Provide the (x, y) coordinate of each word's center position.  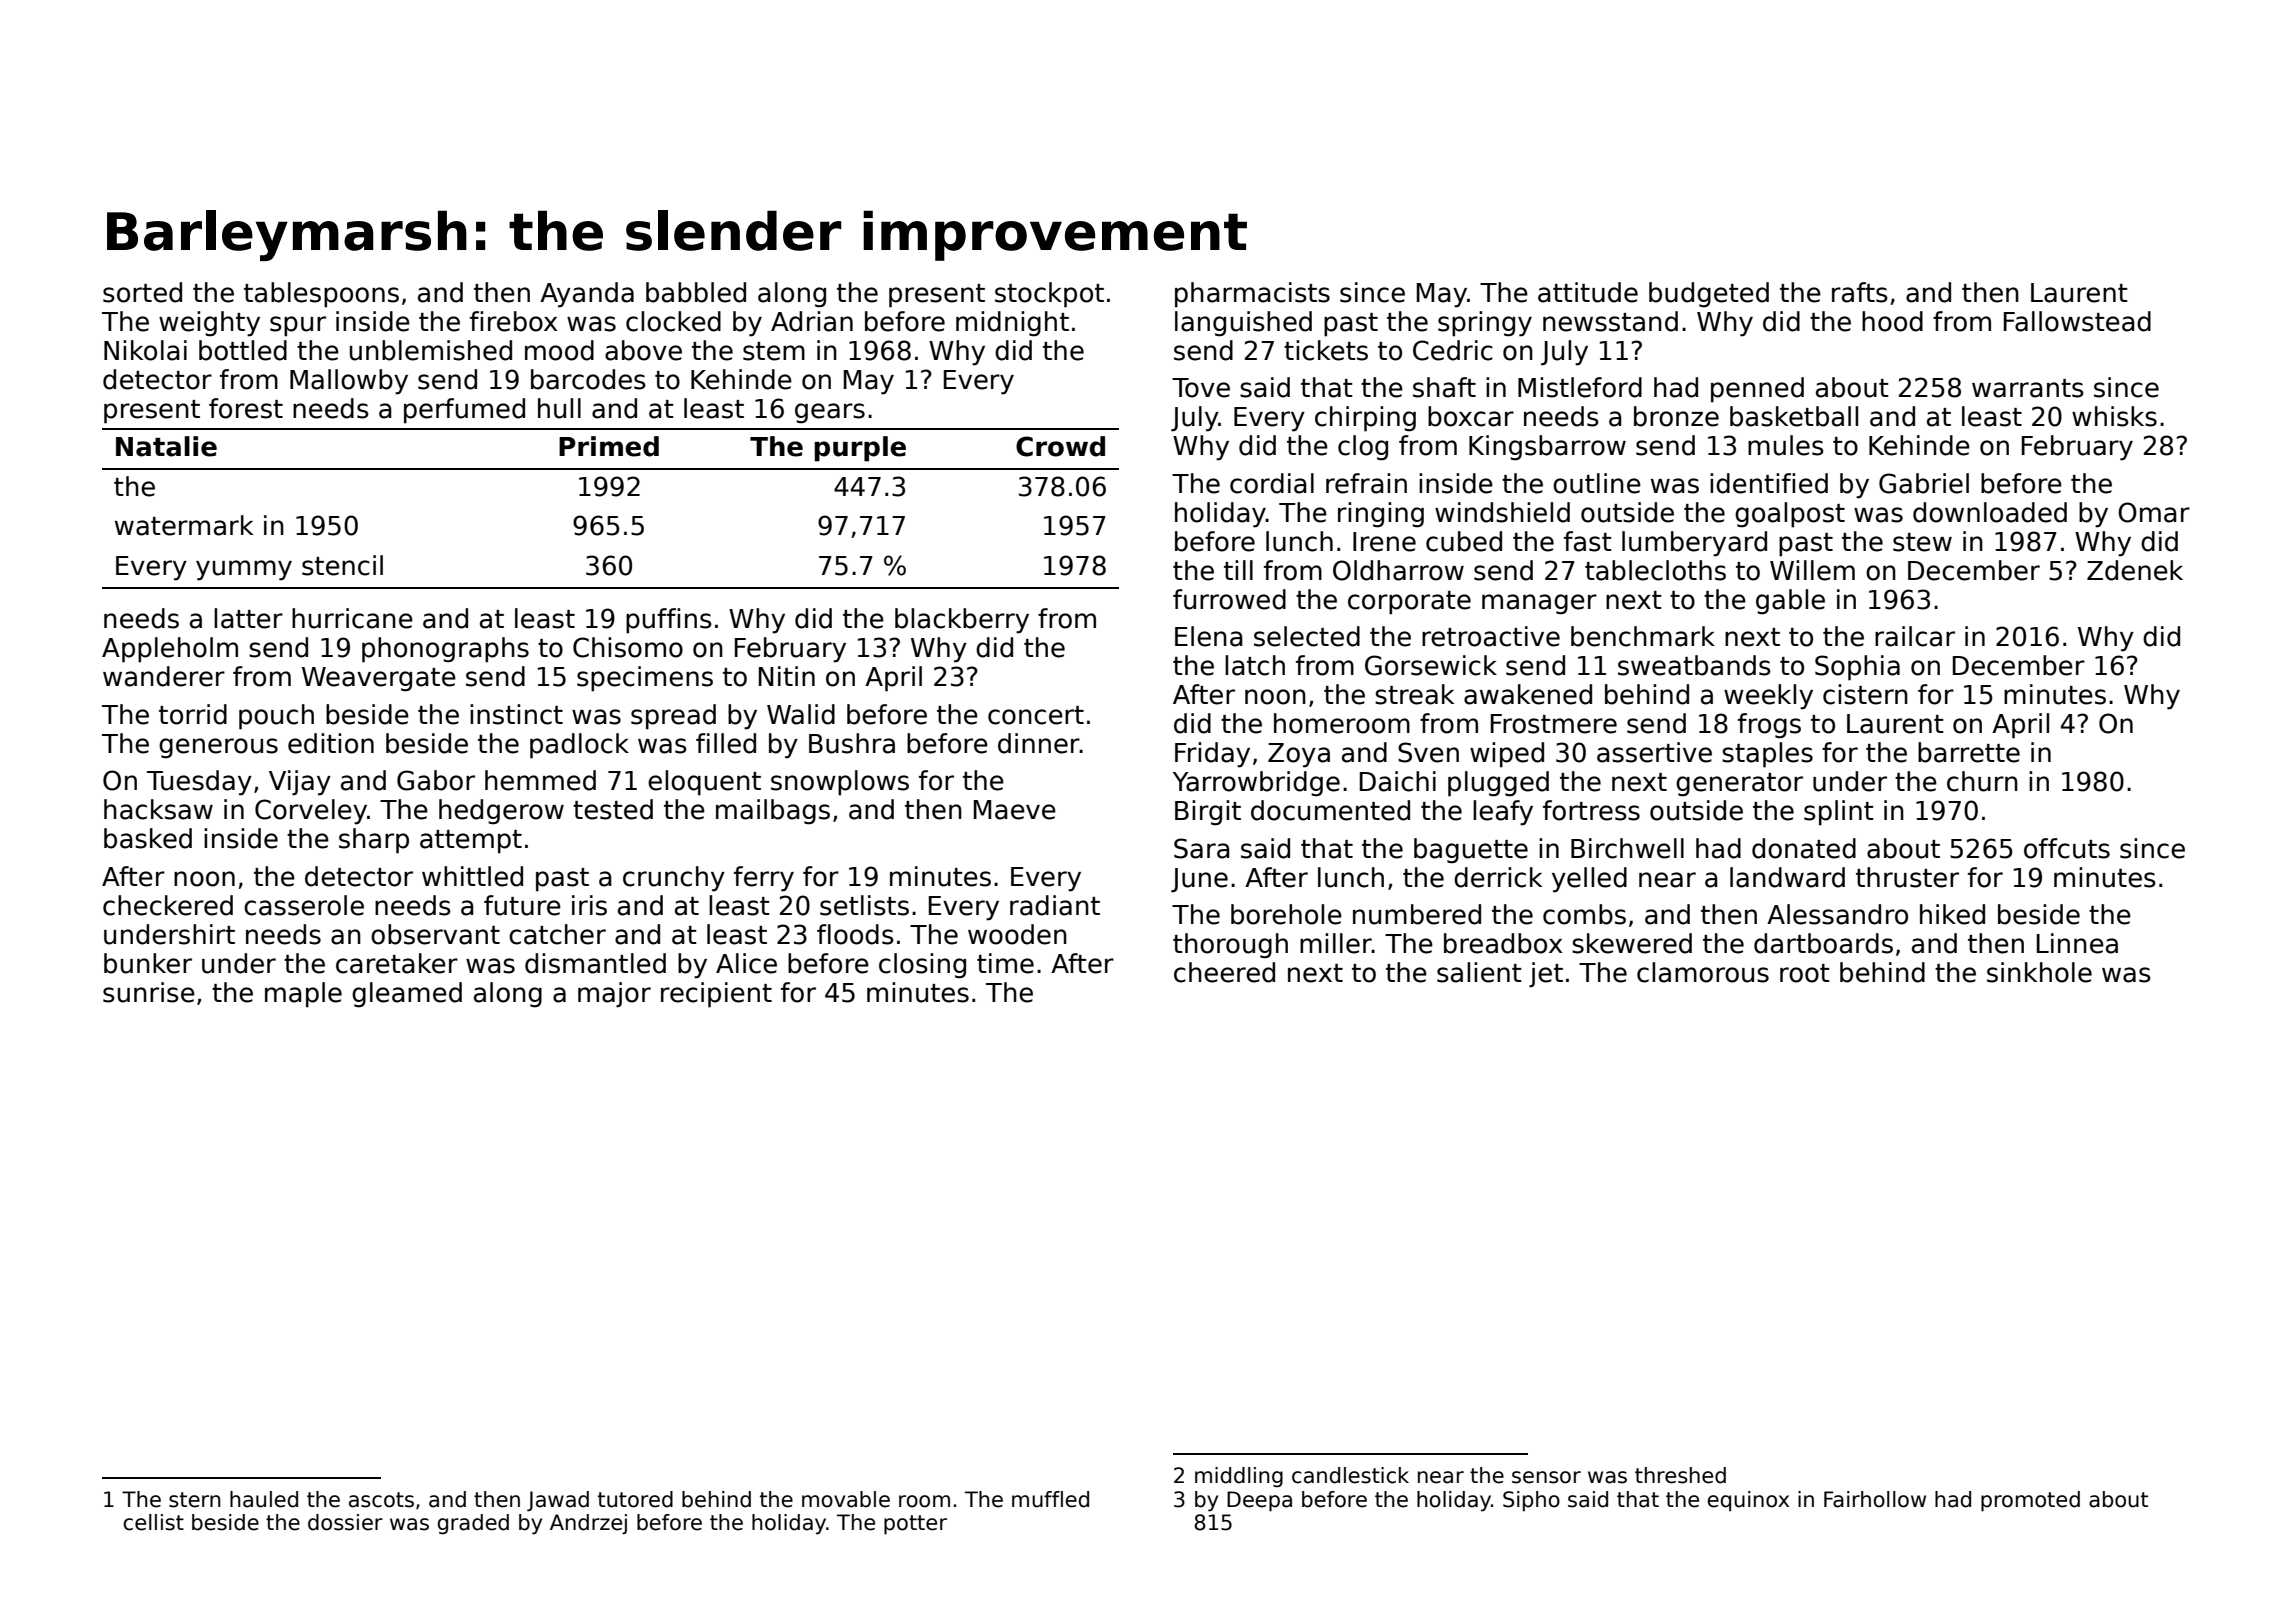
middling (1239, 1477)
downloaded (1990, 512)
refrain (1366, 483)
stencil (342, 565)
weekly (1768, 697)
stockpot (1049, 295)
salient (1479, 972)
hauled (264, 1499)
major (614, 995)
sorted (142, 292)
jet (1546, 975)
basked (148, 838)
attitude (1588, 292)
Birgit (1208, 813)
